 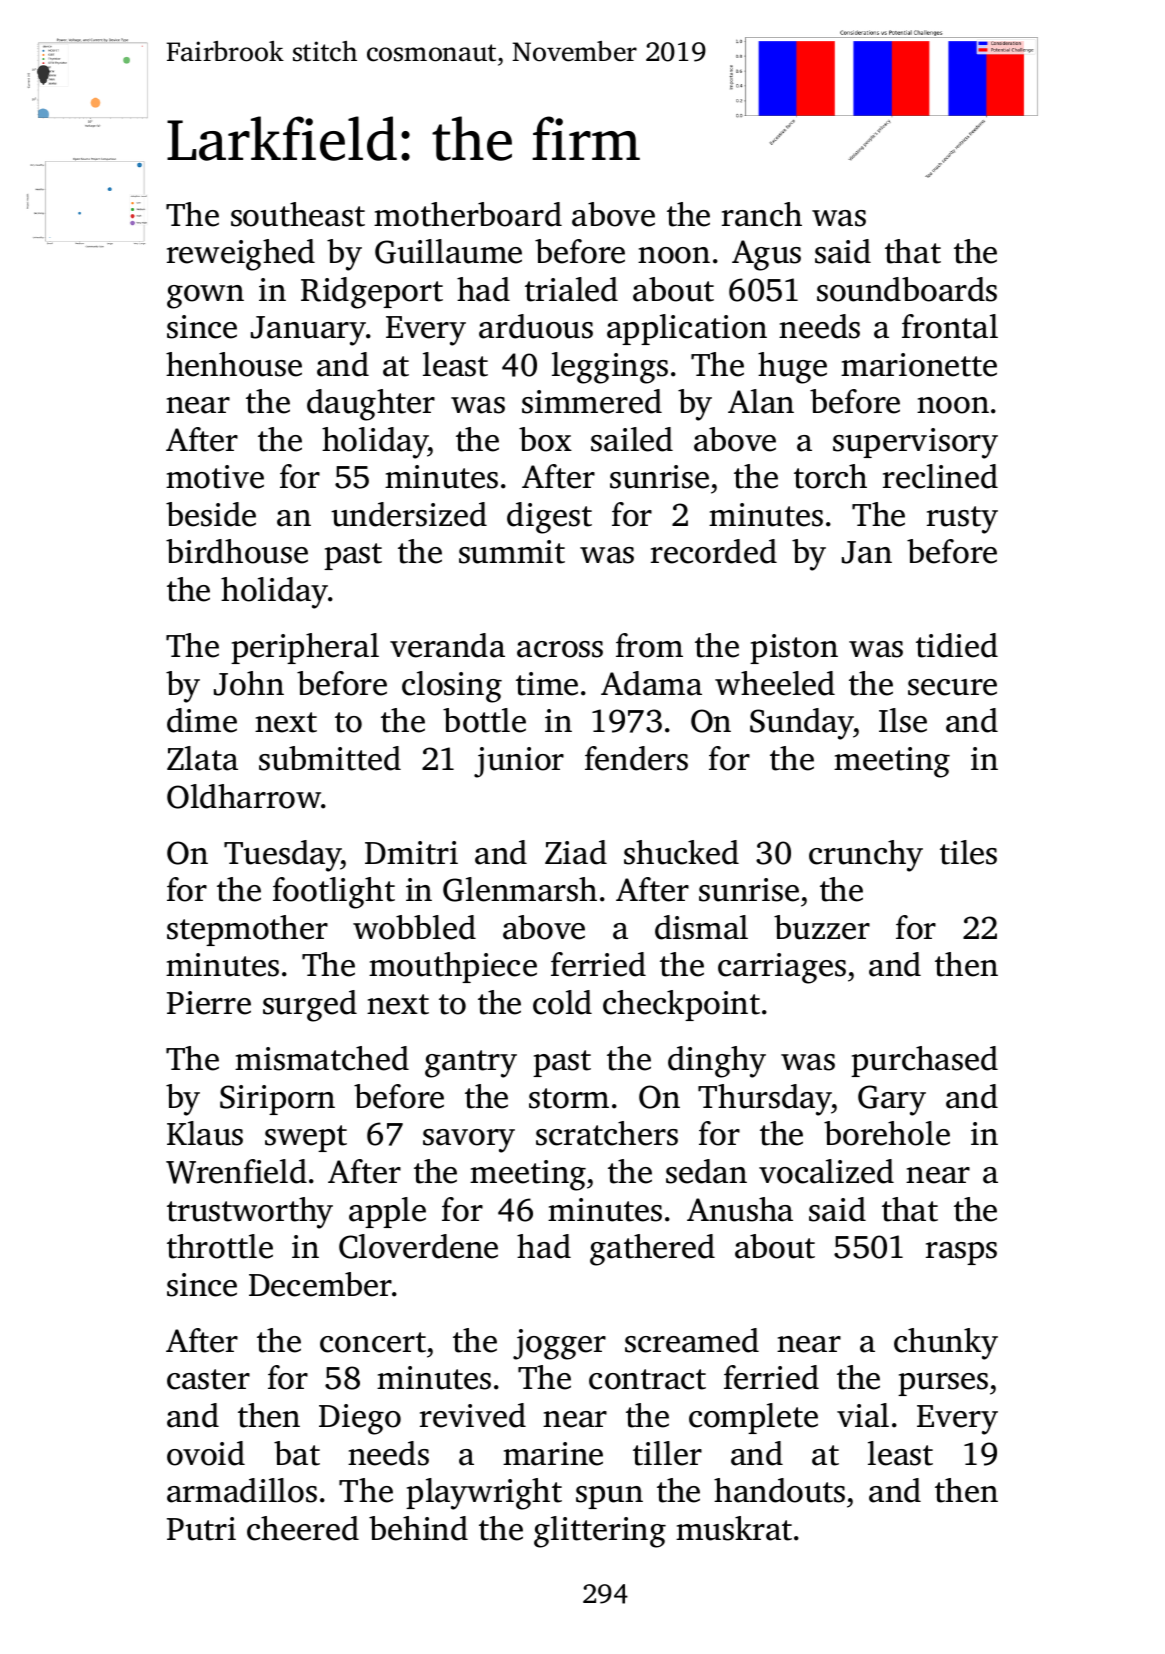 What do you see at coordinates (468, 214) in the page?
I see `motherboard` at bounding box center [468, 214].
